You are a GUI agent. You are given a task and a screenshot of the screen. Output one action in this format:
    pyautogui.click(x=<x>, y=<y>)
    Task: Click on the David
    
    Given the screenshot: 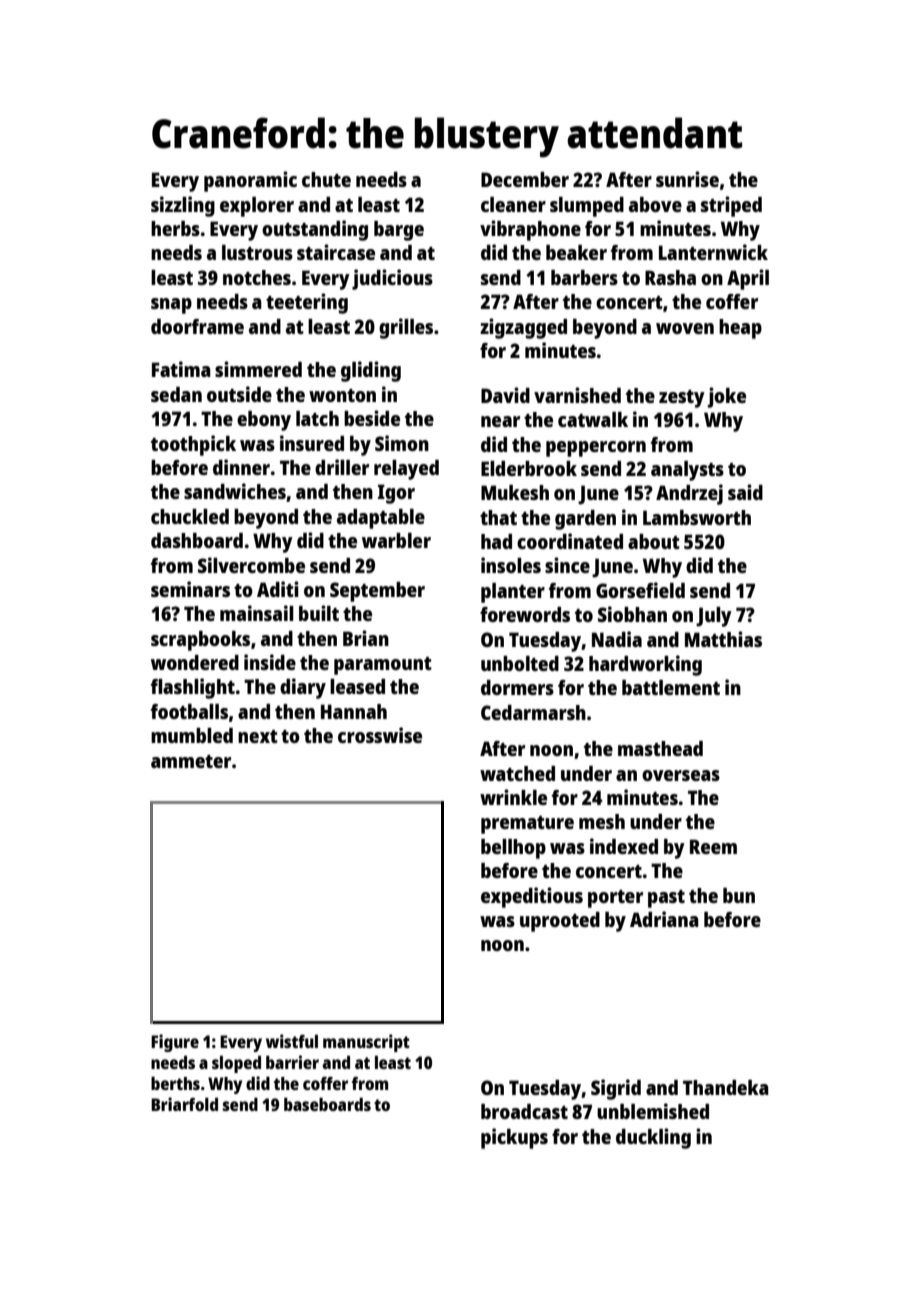 What is the action you would take?
    pyautogui.click(x=505, y=395)
